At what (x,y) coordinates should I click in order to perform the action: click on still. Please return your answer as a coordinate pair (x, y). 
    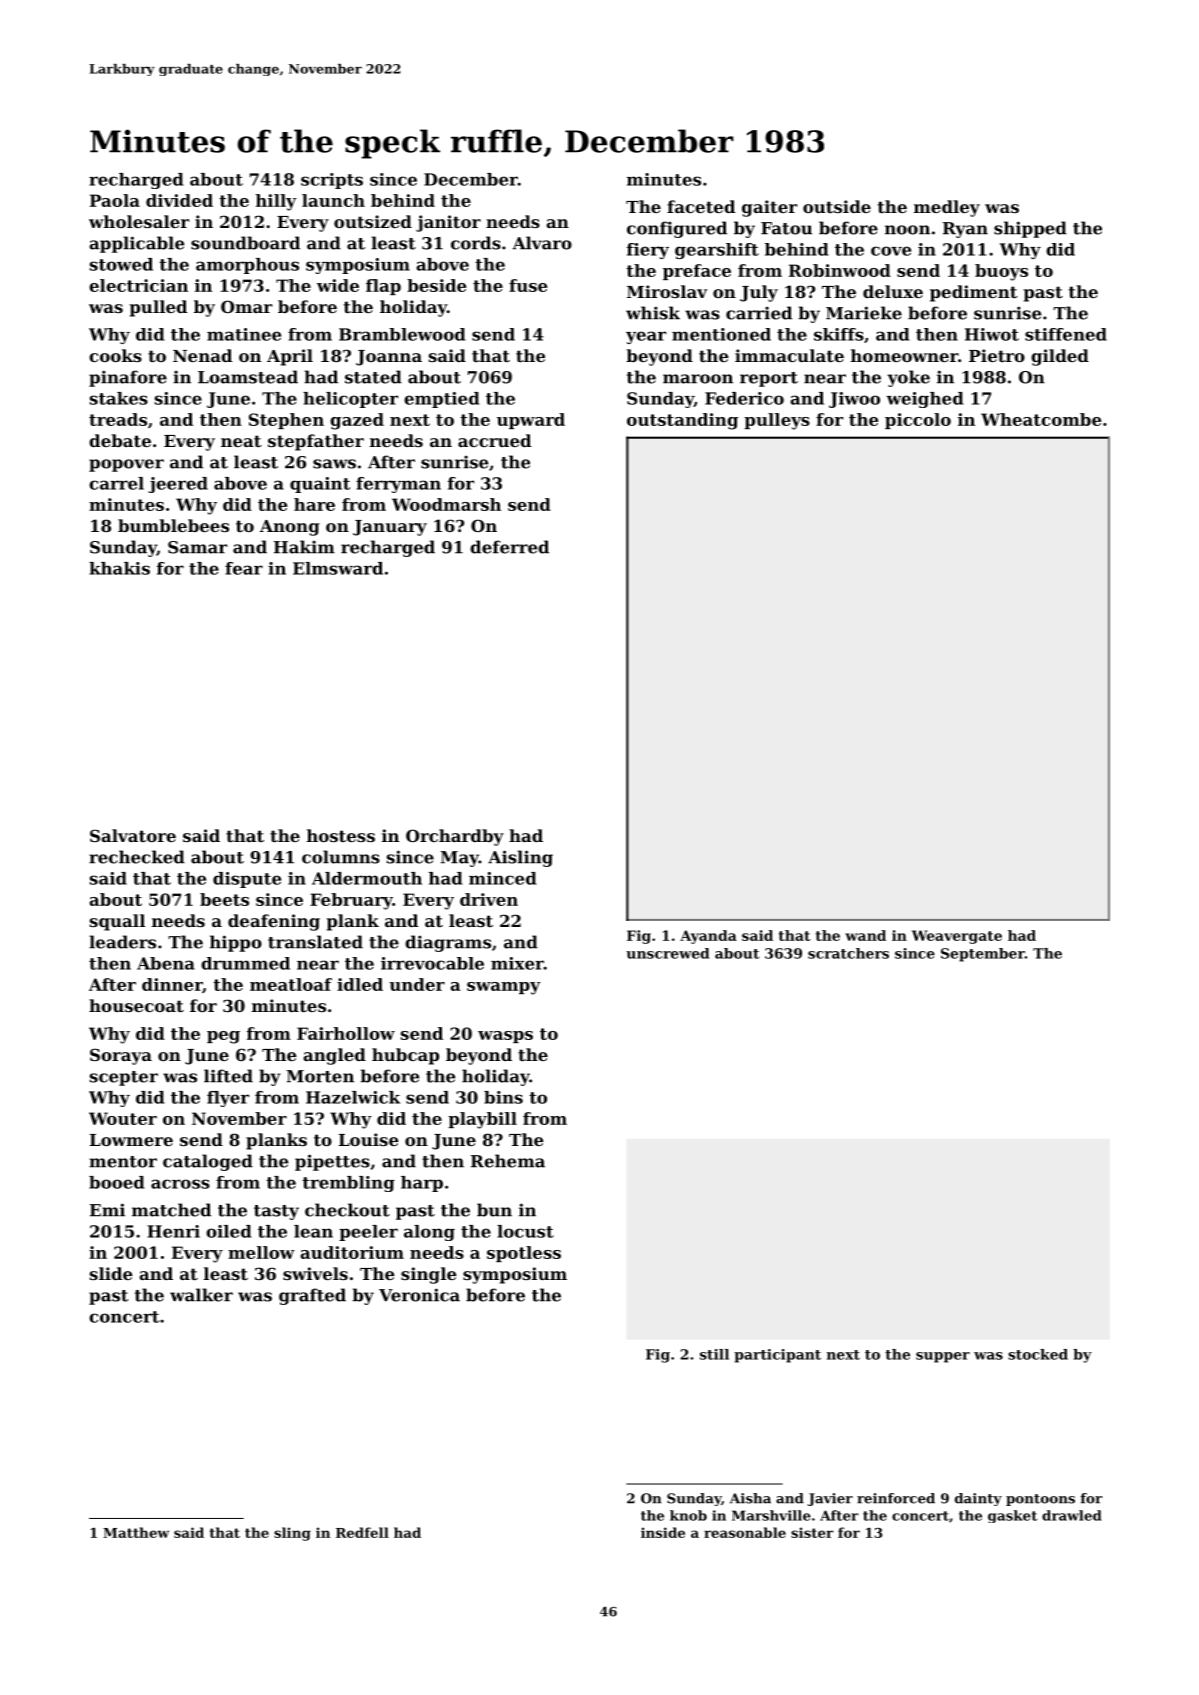
    Looking at the image, I should click on (714, 1354).
